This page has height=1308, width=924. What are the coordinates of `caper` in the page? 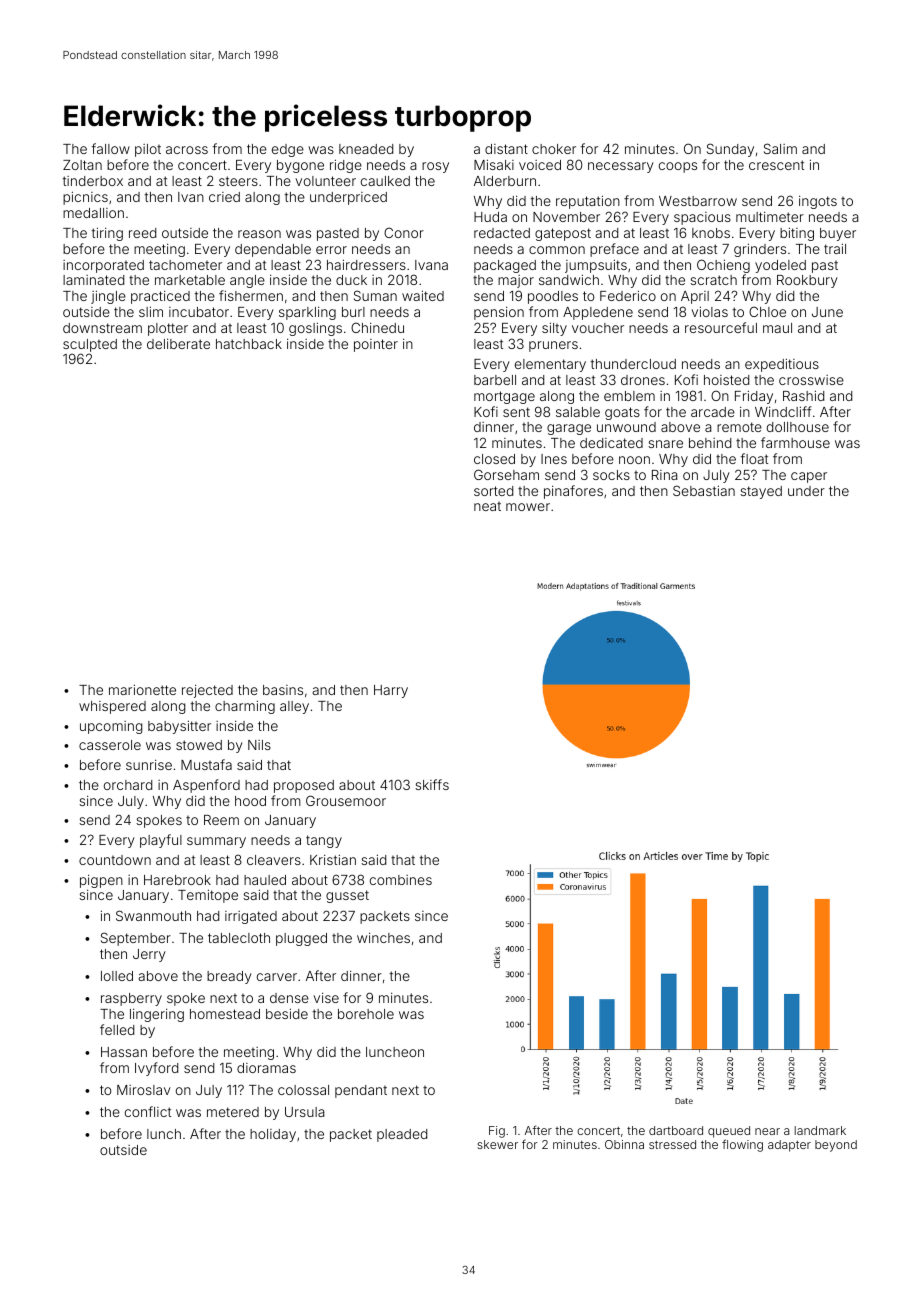 It's located at (809, 477).
